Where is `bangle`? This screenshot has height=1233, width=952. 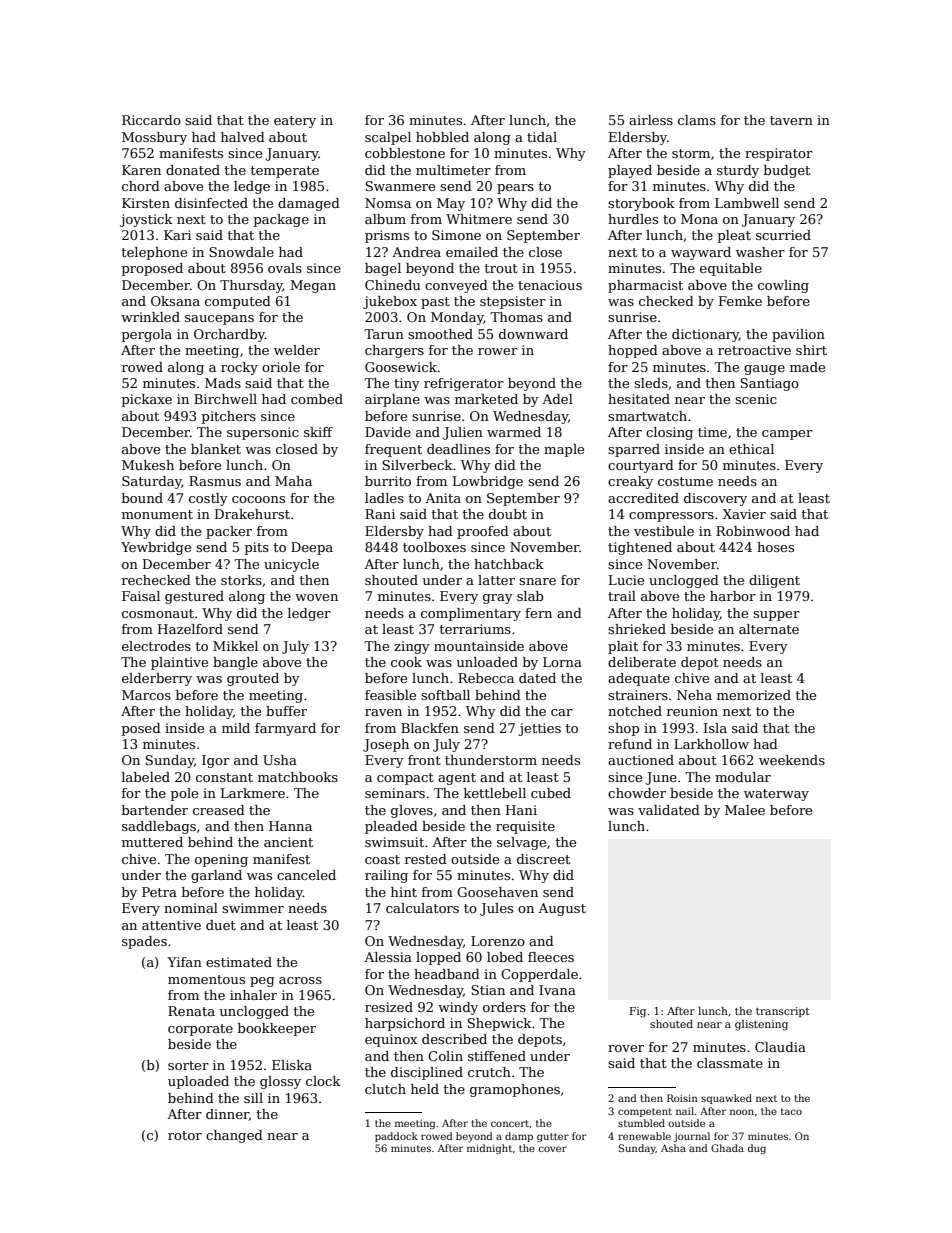 bangle is located at coordinates (235, 663).
